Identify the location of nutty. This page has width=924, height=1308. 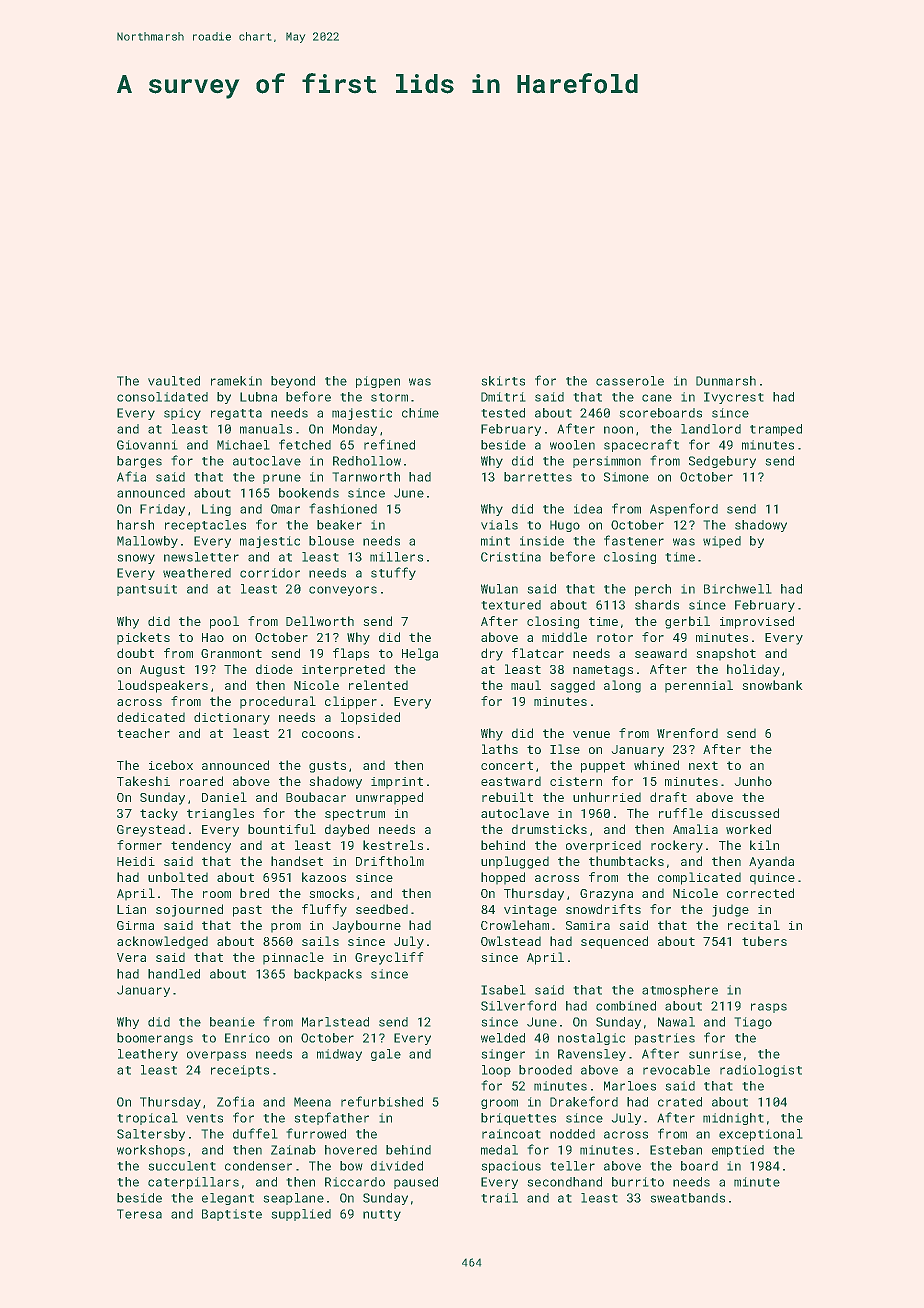
(382, 1215).
